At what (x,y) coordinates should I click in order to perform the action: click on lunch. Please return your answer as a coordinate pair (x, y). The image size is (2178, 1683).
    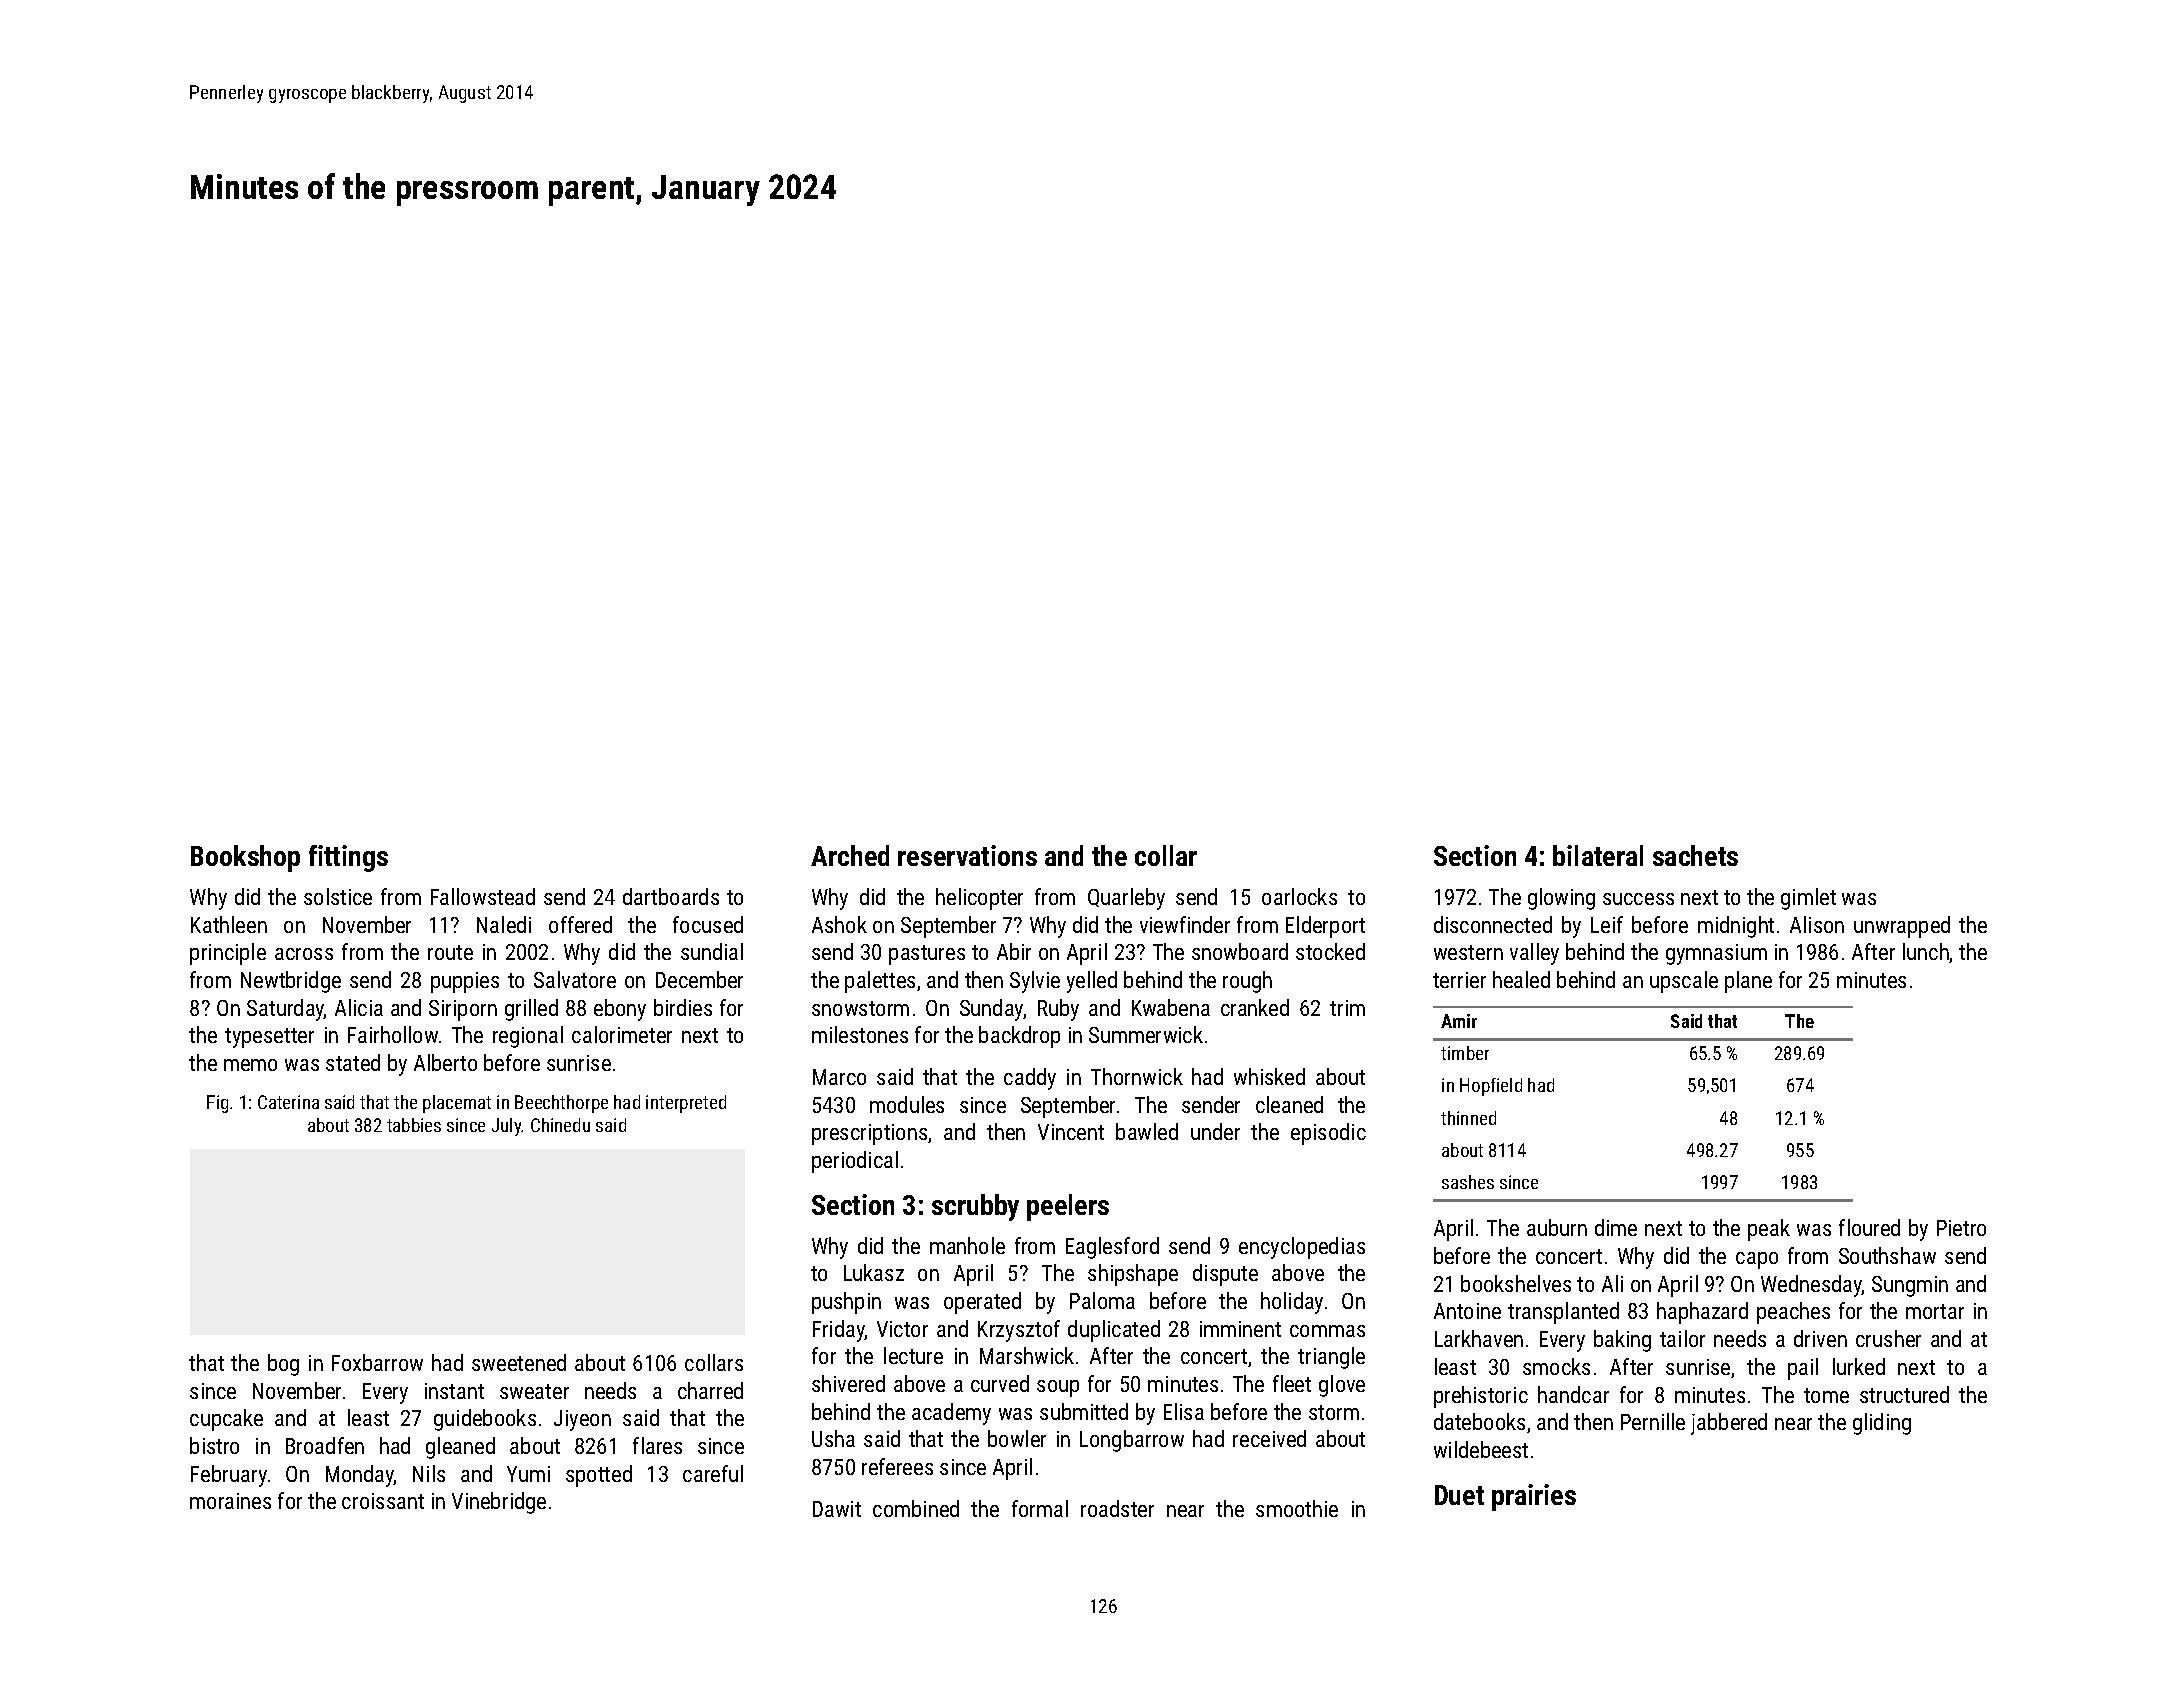
    Looking at the image, I should click on (1926, 951).
